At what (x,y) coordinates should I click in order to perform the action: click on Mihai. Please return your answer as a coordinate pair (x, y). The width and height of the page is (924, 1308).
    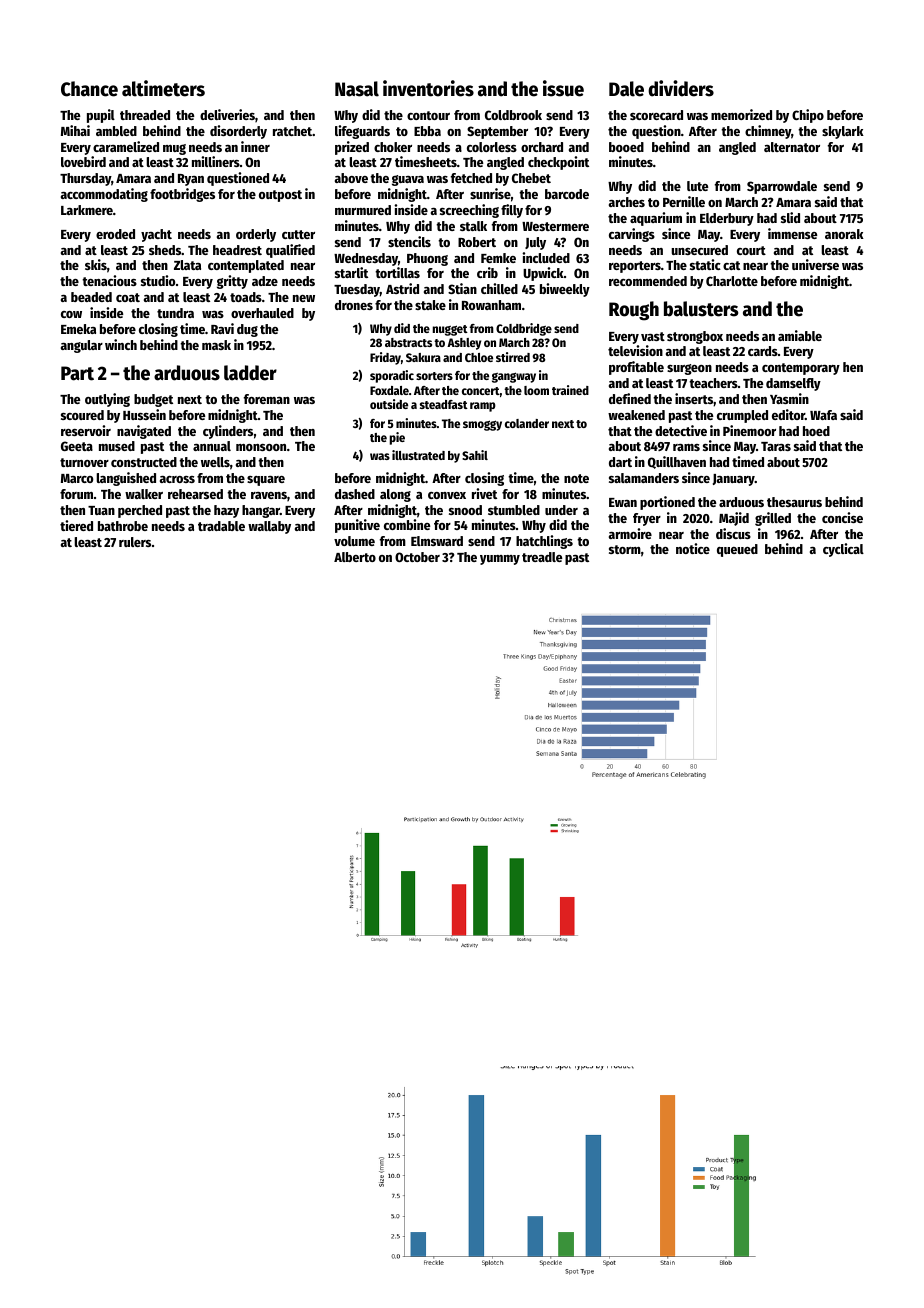
    Looking at the image, I should click on (75, 130).
